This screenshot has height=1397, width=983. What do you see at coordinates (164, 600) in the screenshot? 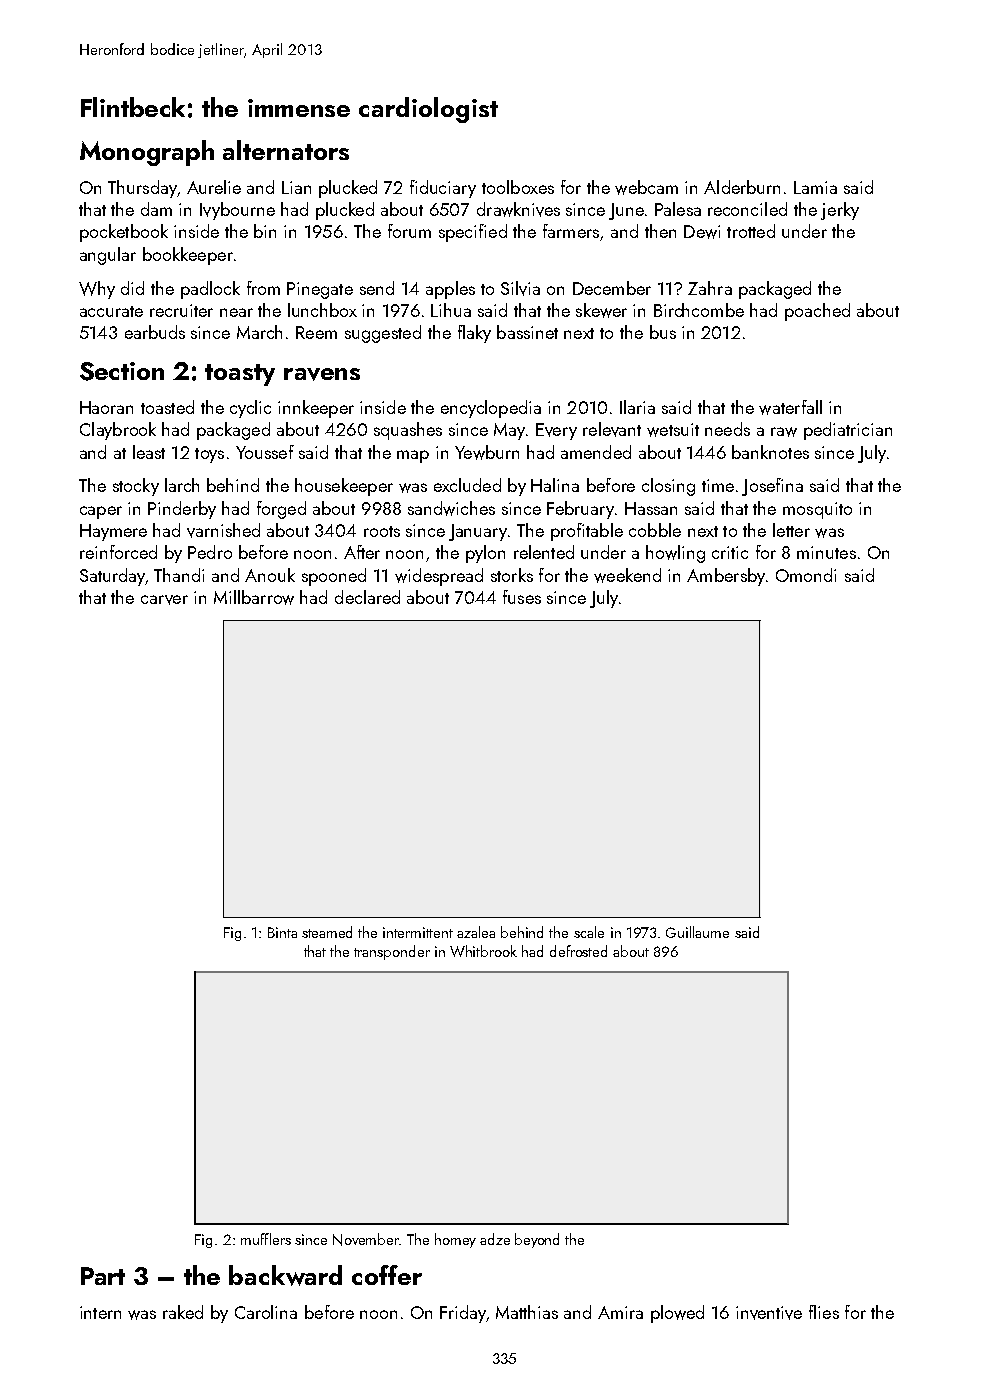
I see `carver` at bounding box center [164, 600].
